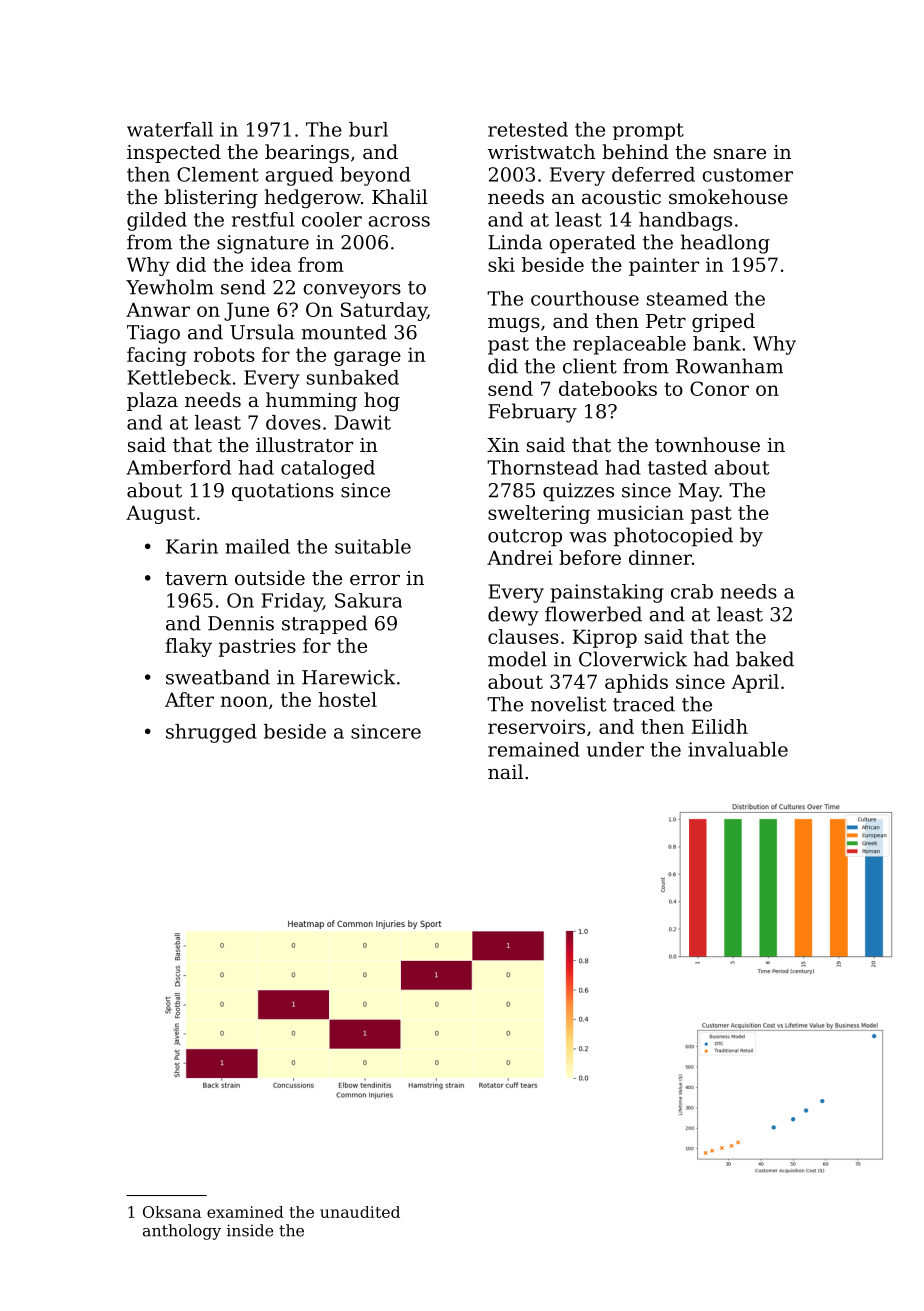 The width and height of the document is (924, 1311). What do you see at coordinates (534, 749) in the document?
I see `remained` at bounding box center [534, 749].
